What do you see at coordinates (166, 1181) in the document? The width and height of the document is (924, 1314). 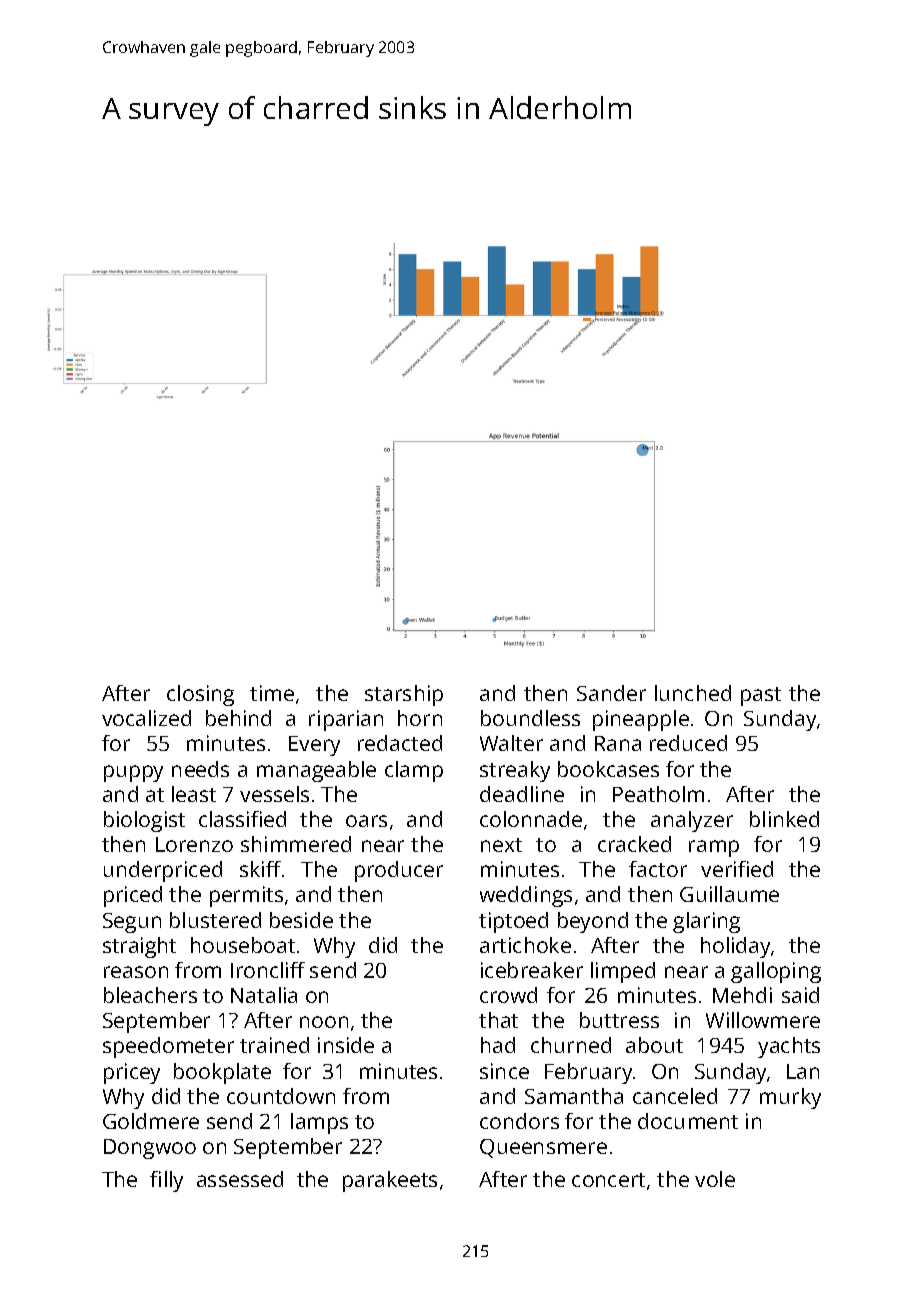 I see `filly` at bounding box center [166, 1181].
